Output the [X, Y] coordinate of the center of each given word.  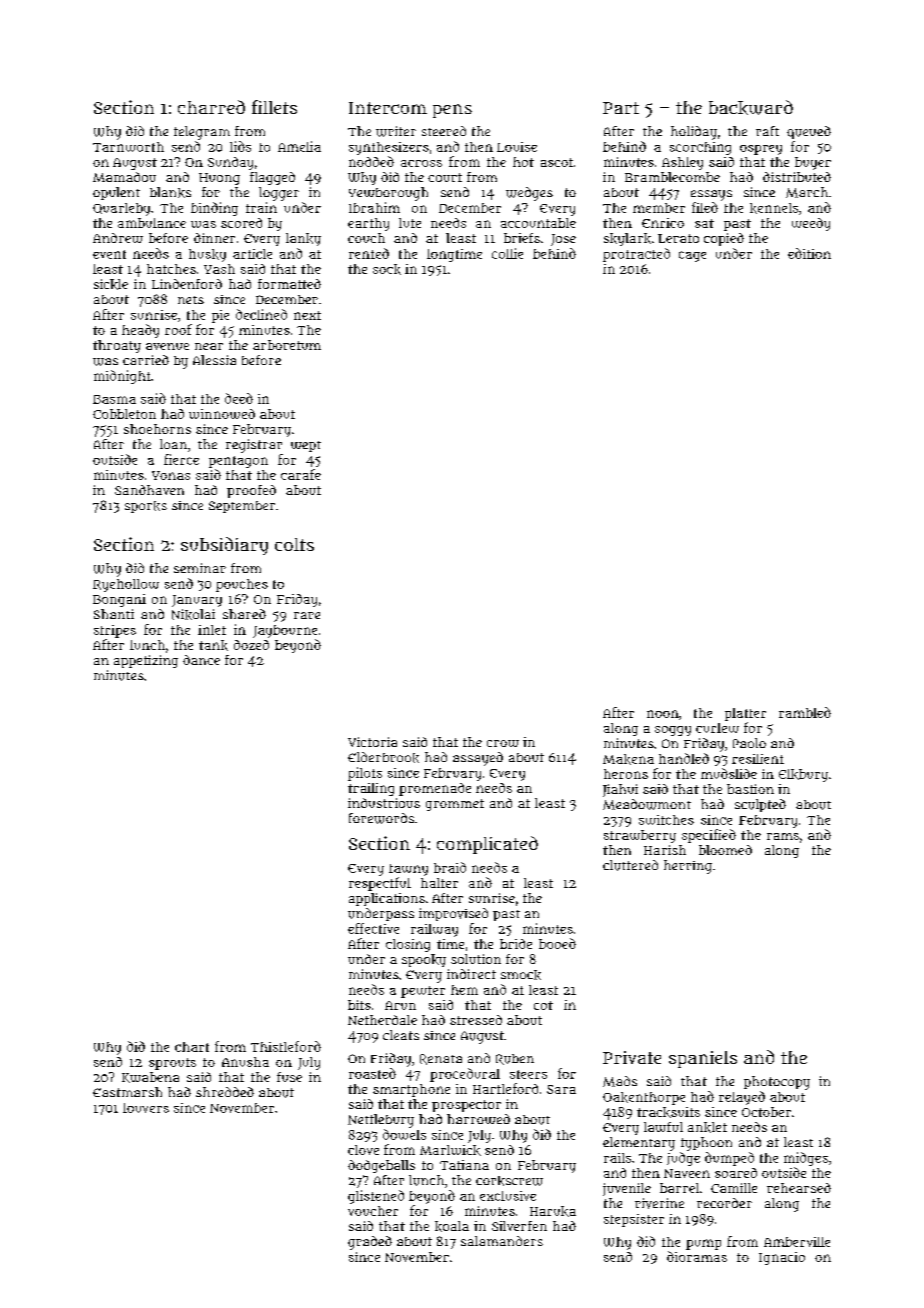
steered [444, 131]
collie [507, 253]
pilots [365, 774]
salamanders [502, 1241]
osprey [761, 150]
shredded [225, 1092]
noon [663, 714]
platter [745, 714]
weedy [811, 224]
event [109, 254]
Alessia [214, 360]
